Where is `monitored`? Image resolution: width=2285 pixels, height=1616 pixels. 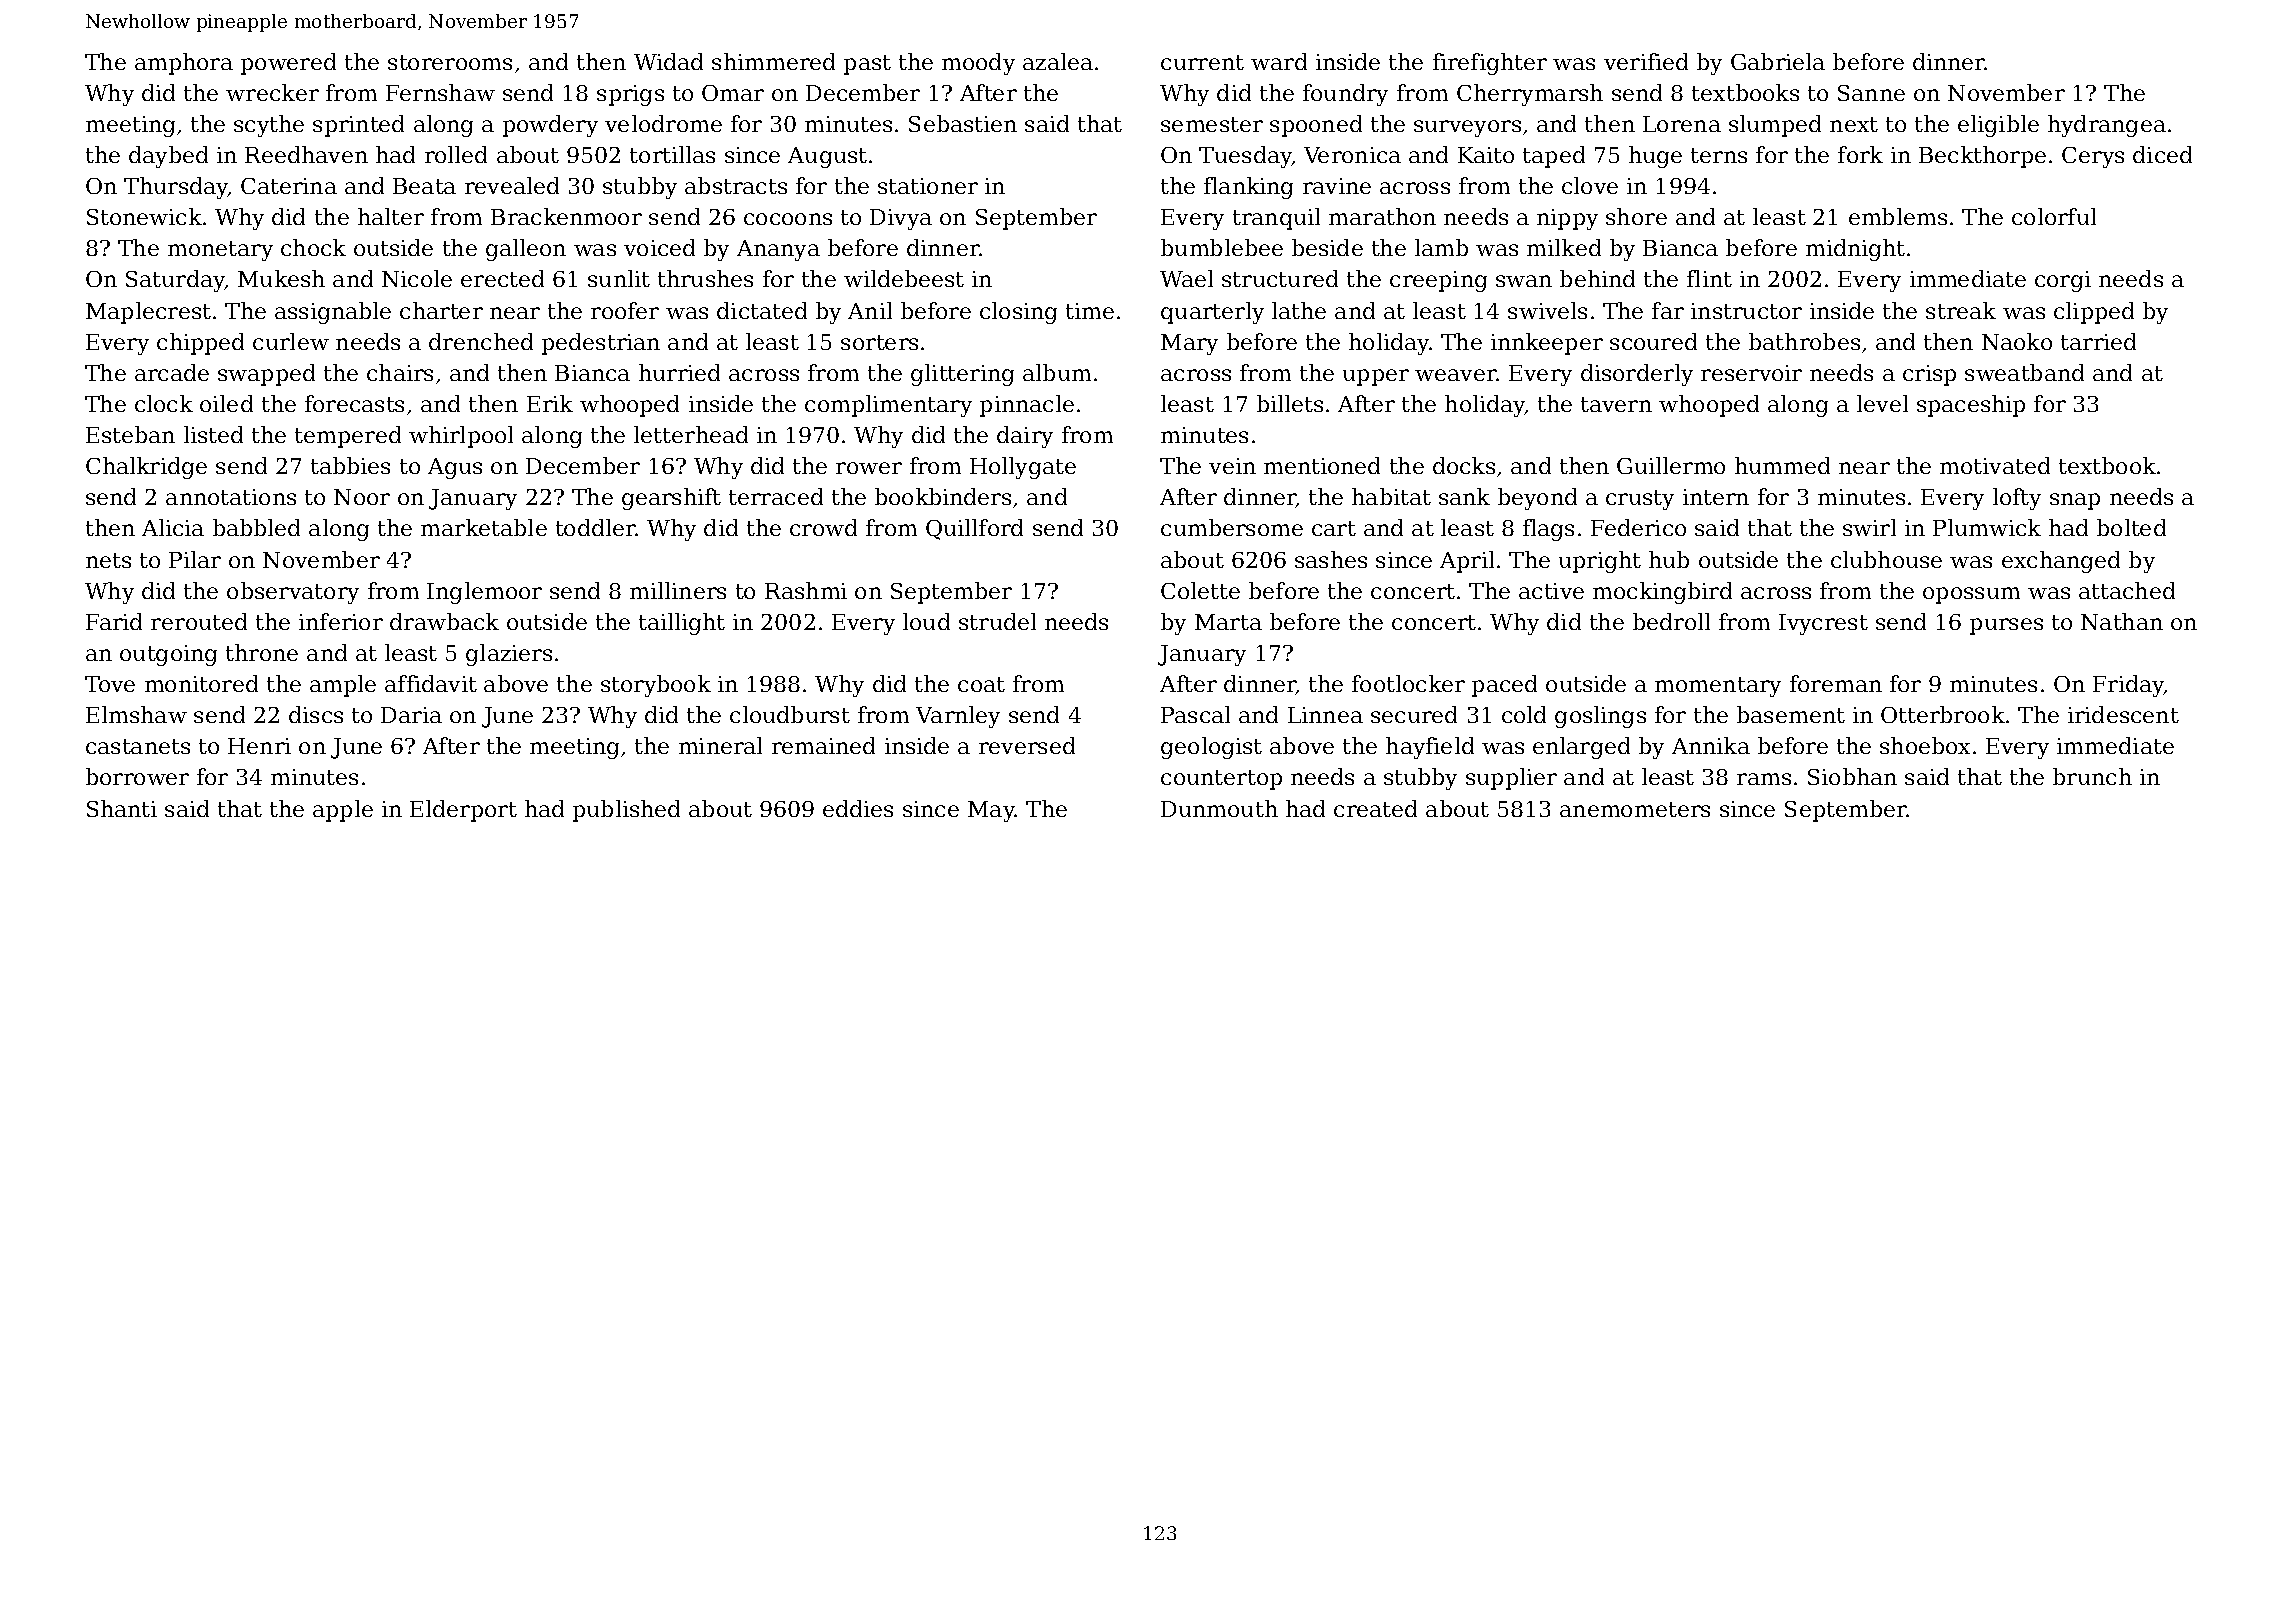 monitored is located at coordinates (201, 683).
